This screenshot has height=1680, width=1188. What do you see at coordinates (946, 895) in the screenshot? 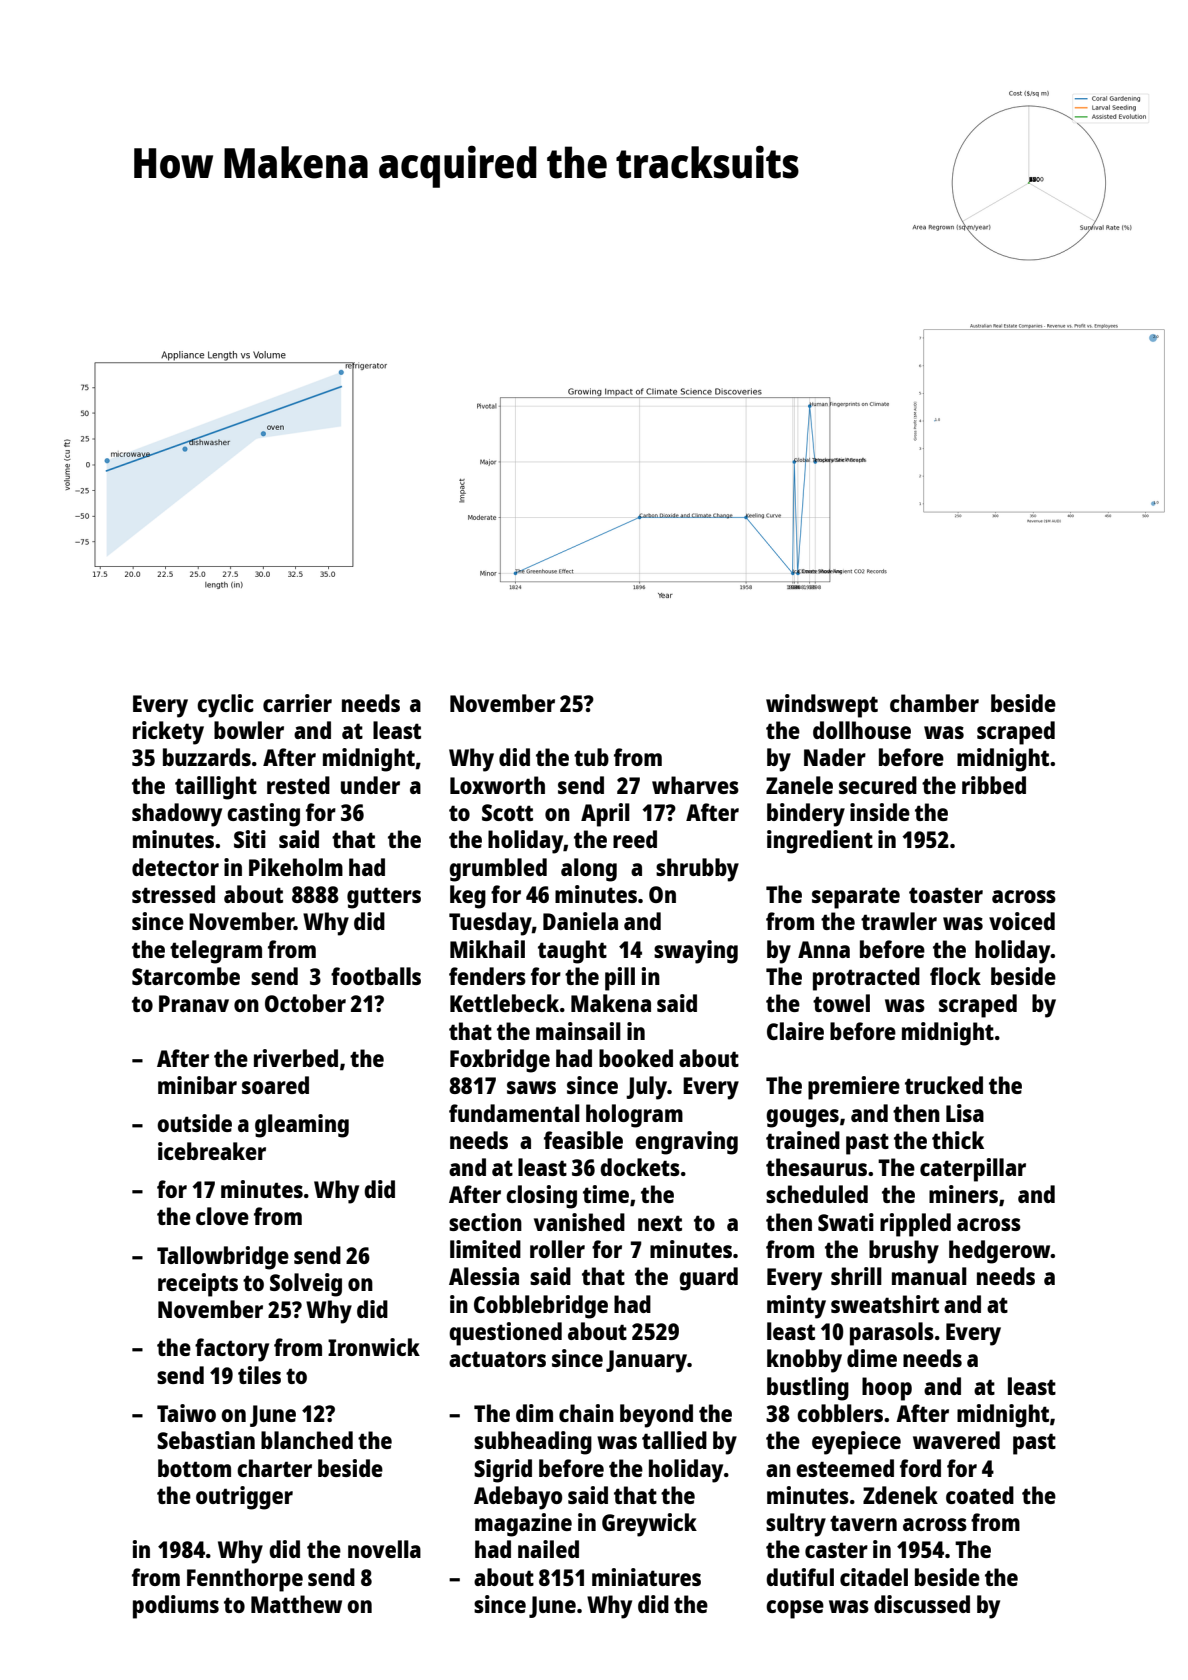
I see `toaster` at bounding box center [946, 895].
